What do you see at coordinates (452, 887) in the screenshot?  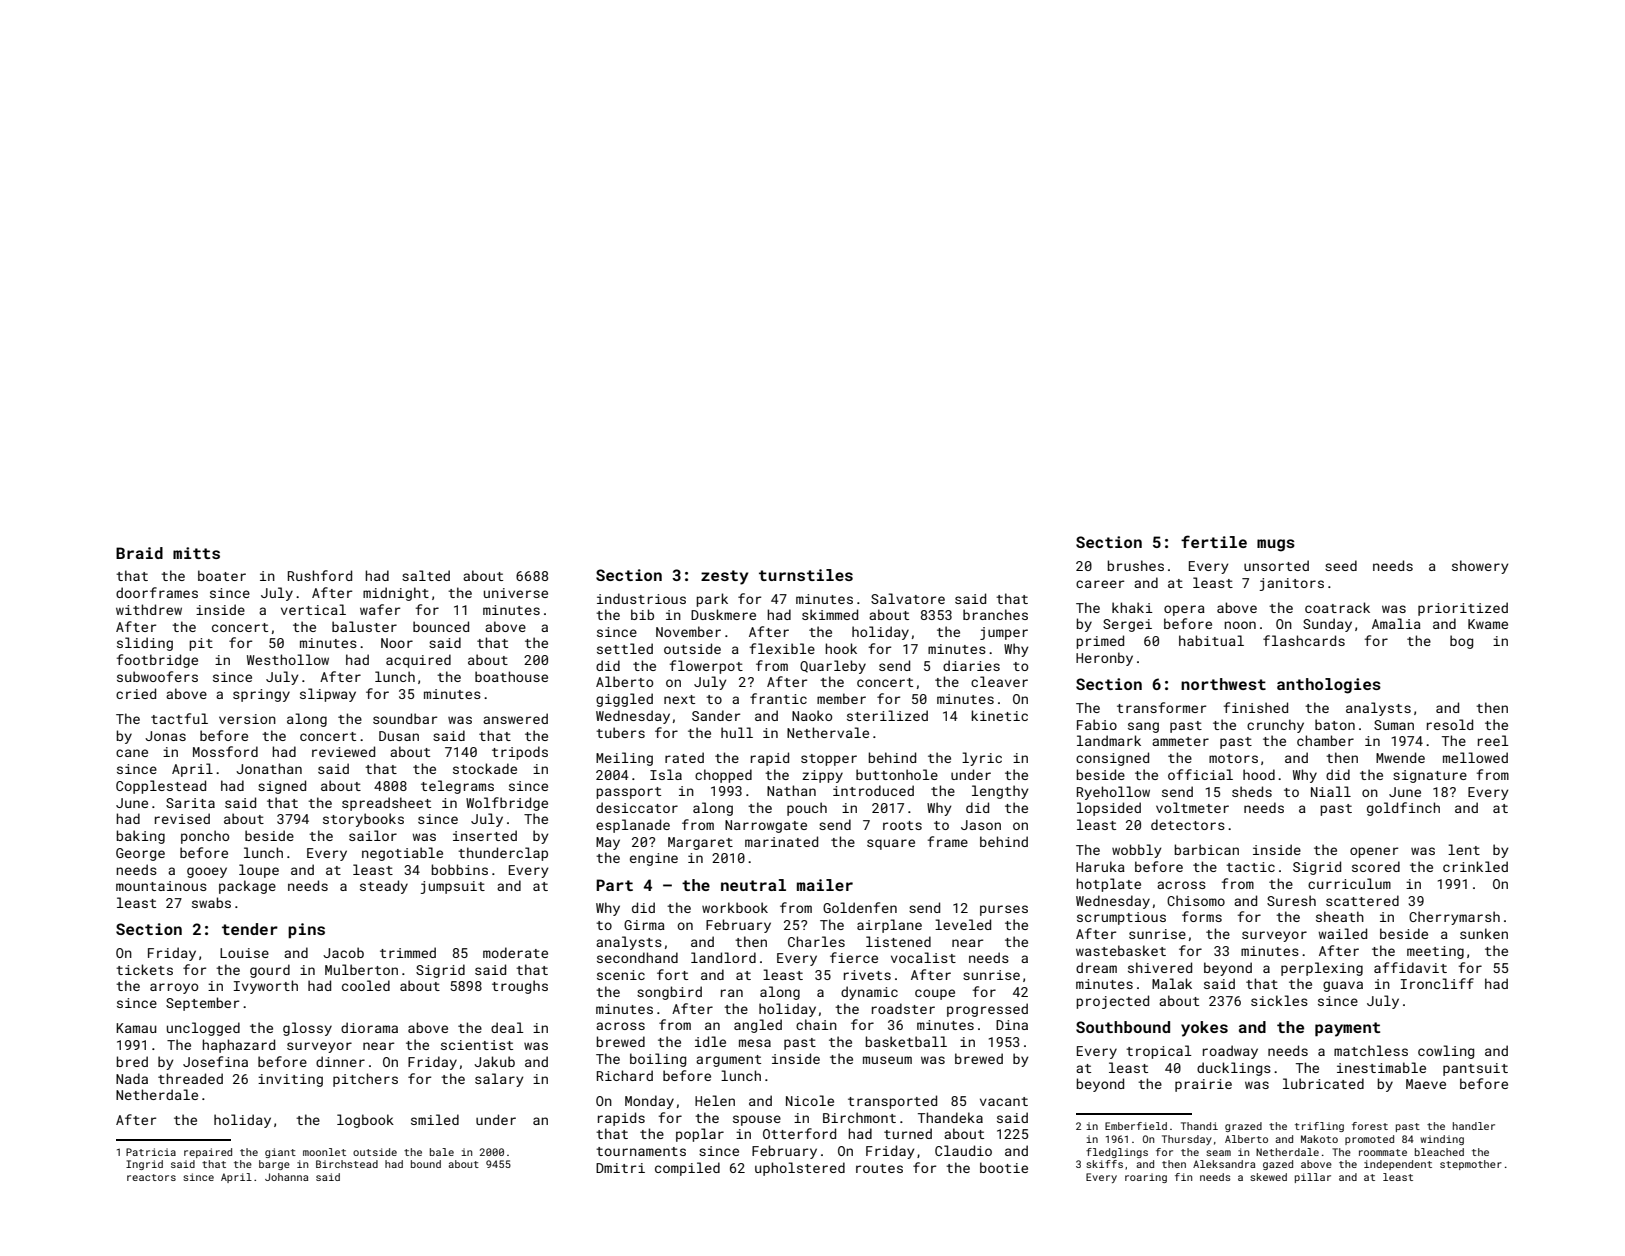 I see `jumpsuit` at bounding box center [452, 887].
